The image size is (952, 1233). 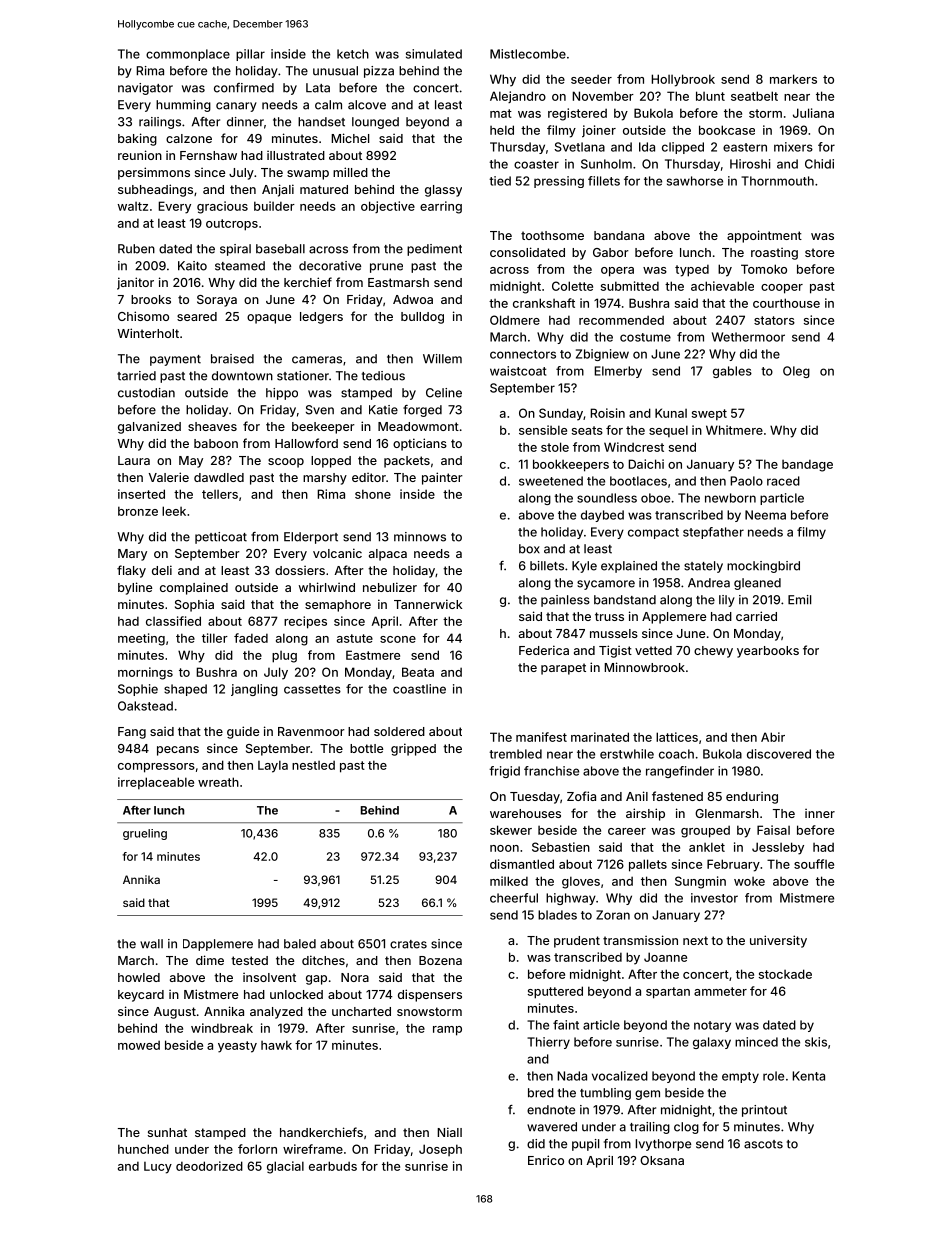 What do you see at coordinates (353, 54) in the screenshot?
I see `ketch` at bounding box center [353, 54].
